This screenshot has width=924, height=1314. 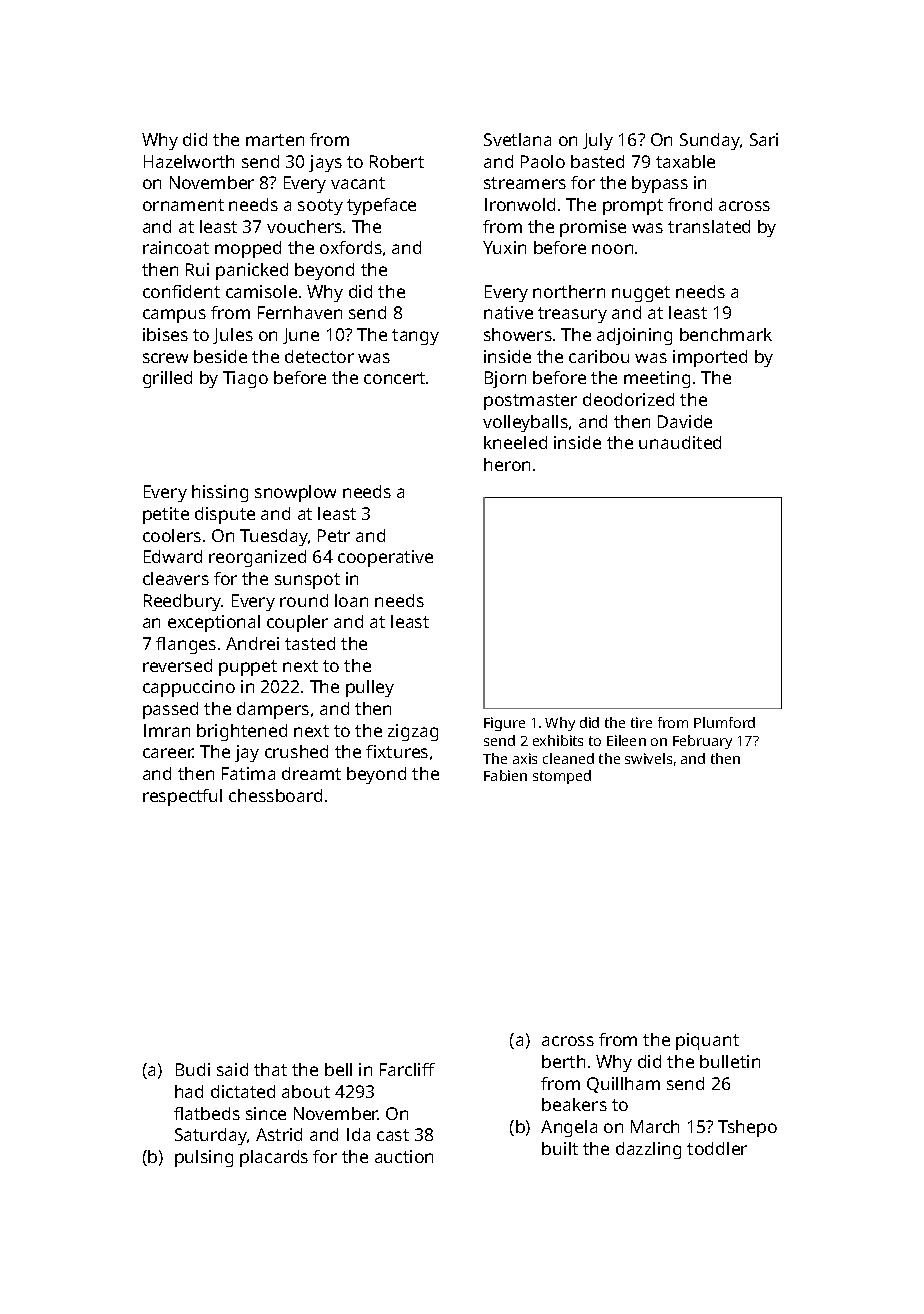 What do you see at coordinates (517, 139) in the screenshot?
I see `Svetlana` at bounding box center [517, 139].
